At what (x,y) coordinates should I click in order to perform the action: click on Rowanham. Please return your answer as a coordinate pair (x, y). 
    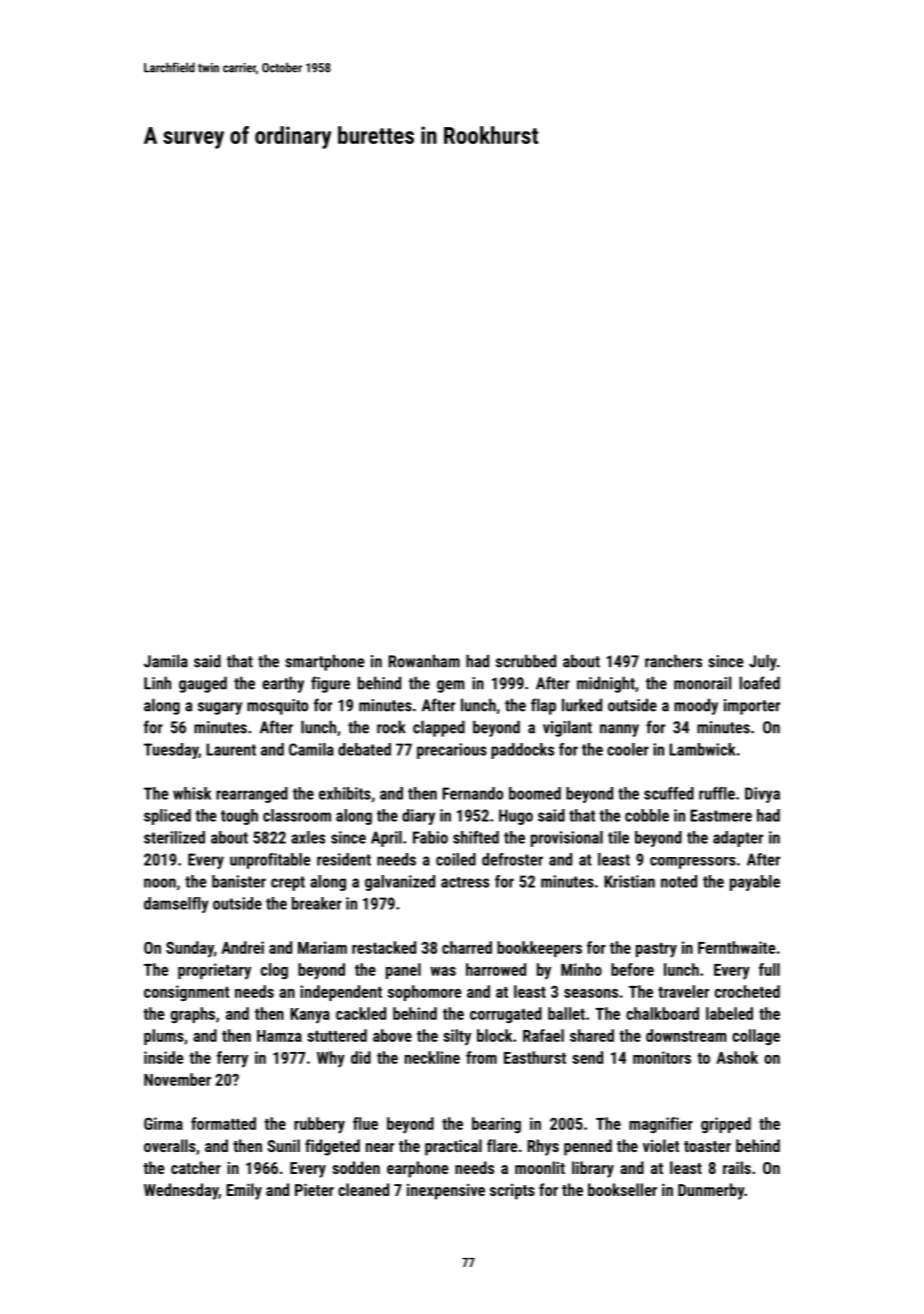
    Looking at the image, I should click on (424, 661).
